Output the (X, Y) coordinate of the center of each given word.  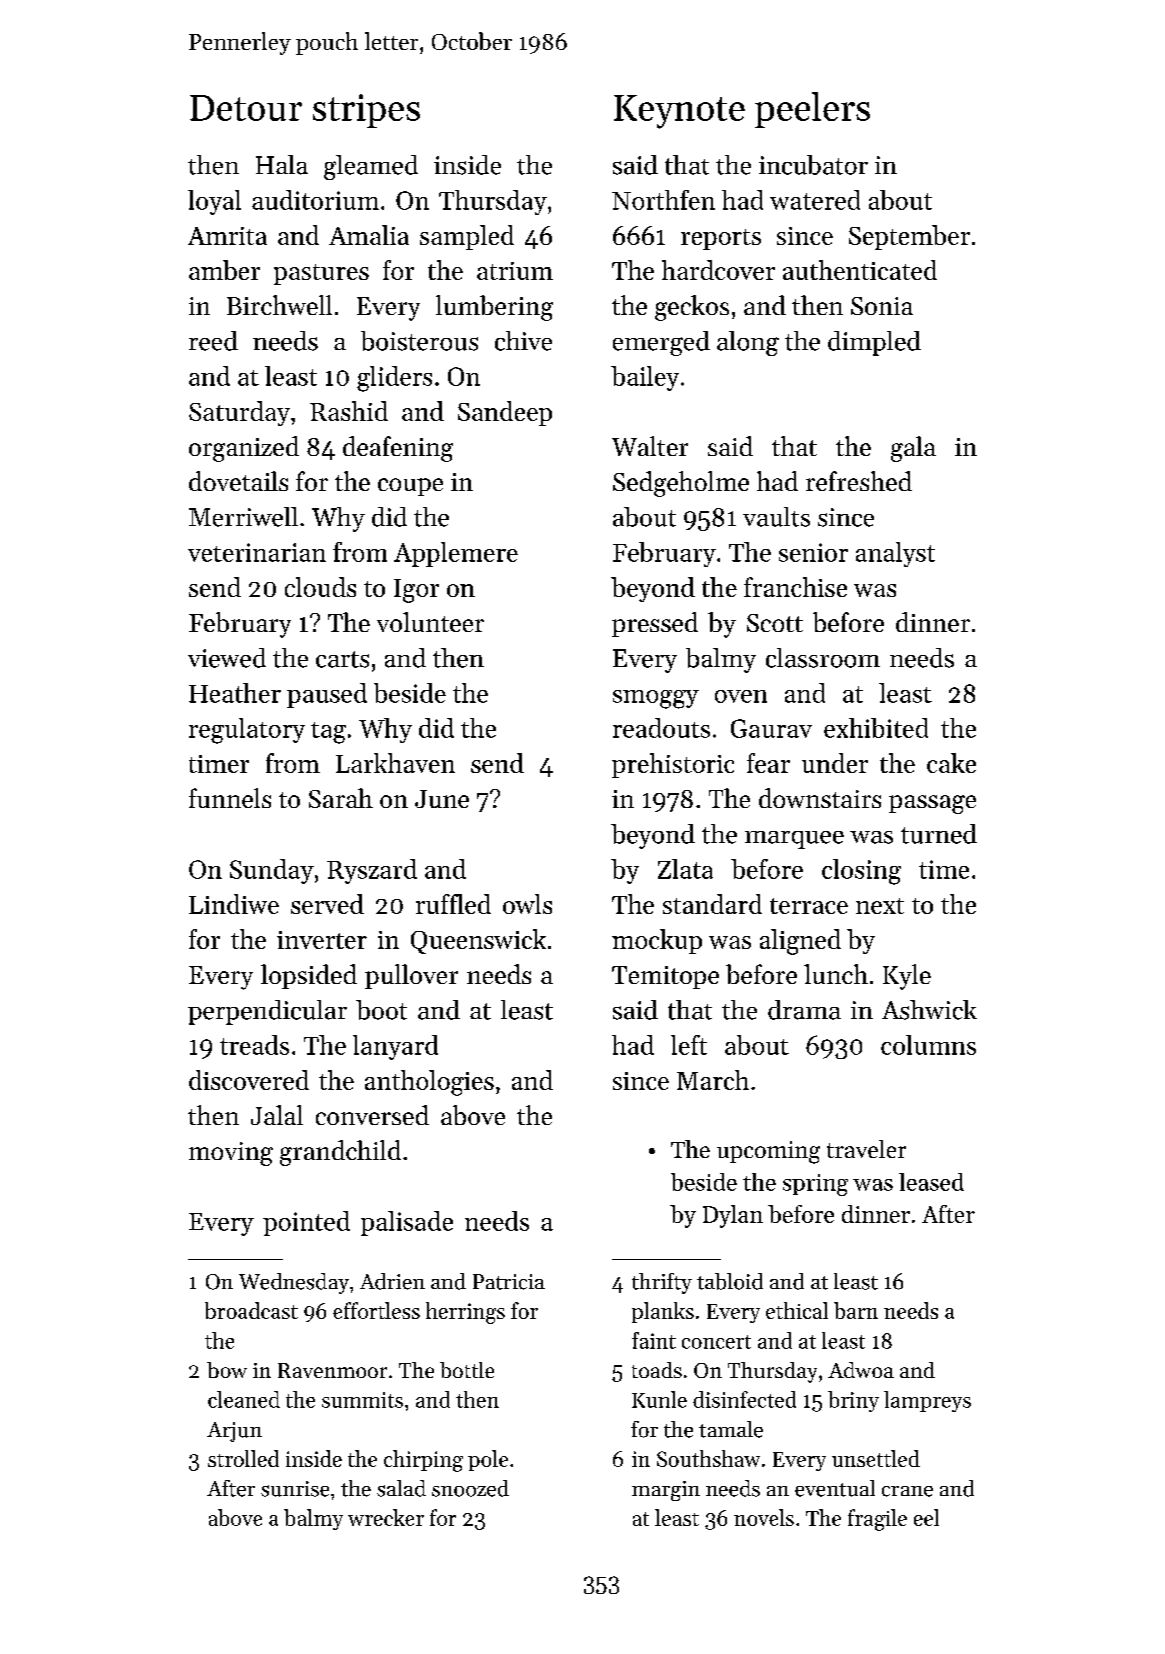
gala (913, 449)
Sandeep (505, 413)
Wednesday (294, 1283)
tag (328, 733)
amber (224, 270)
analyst (895, 554)
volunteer (430, 622)
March (713, 1080)
